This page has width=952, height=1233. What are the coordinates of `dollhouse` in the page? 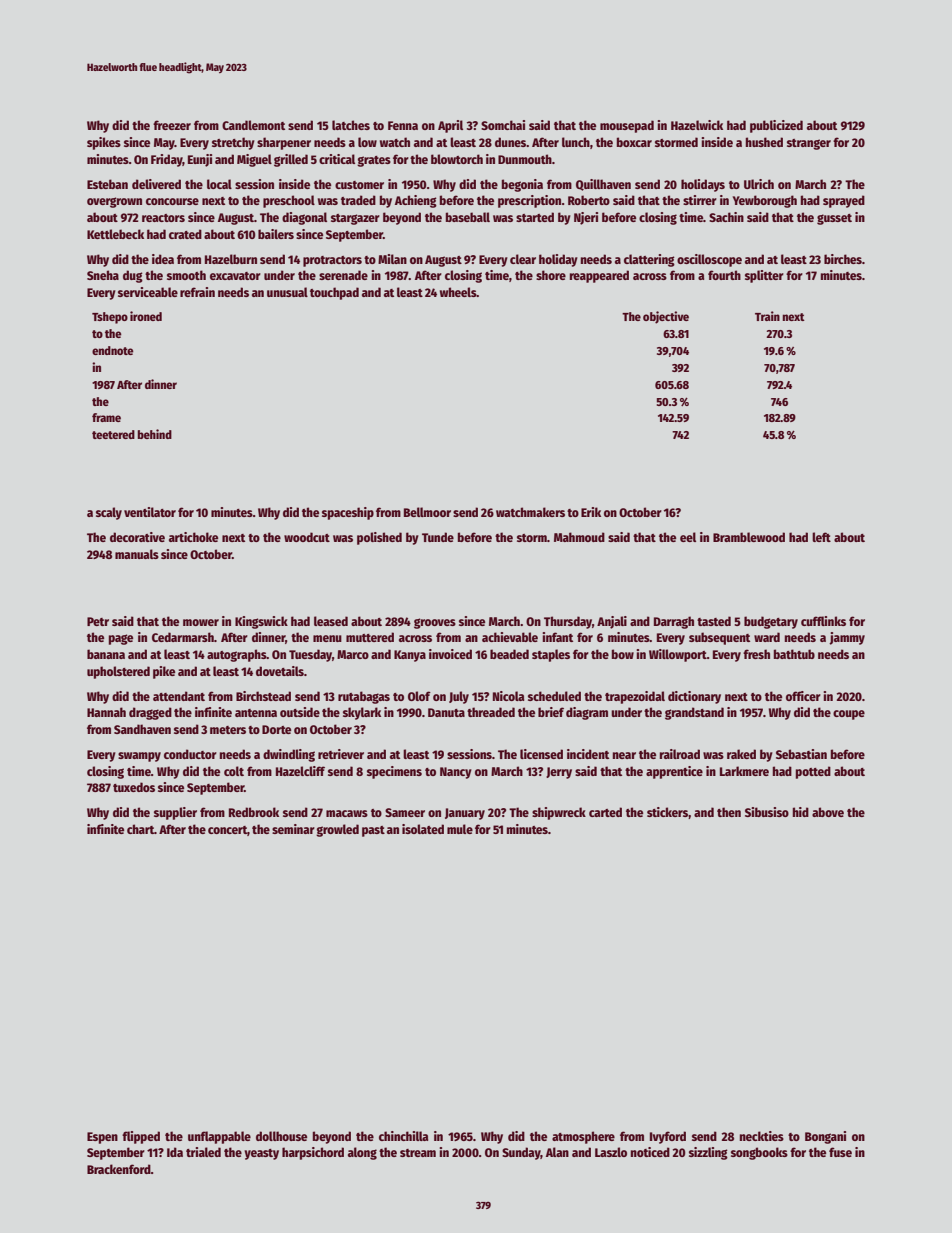 It's located at (281, 1136).
